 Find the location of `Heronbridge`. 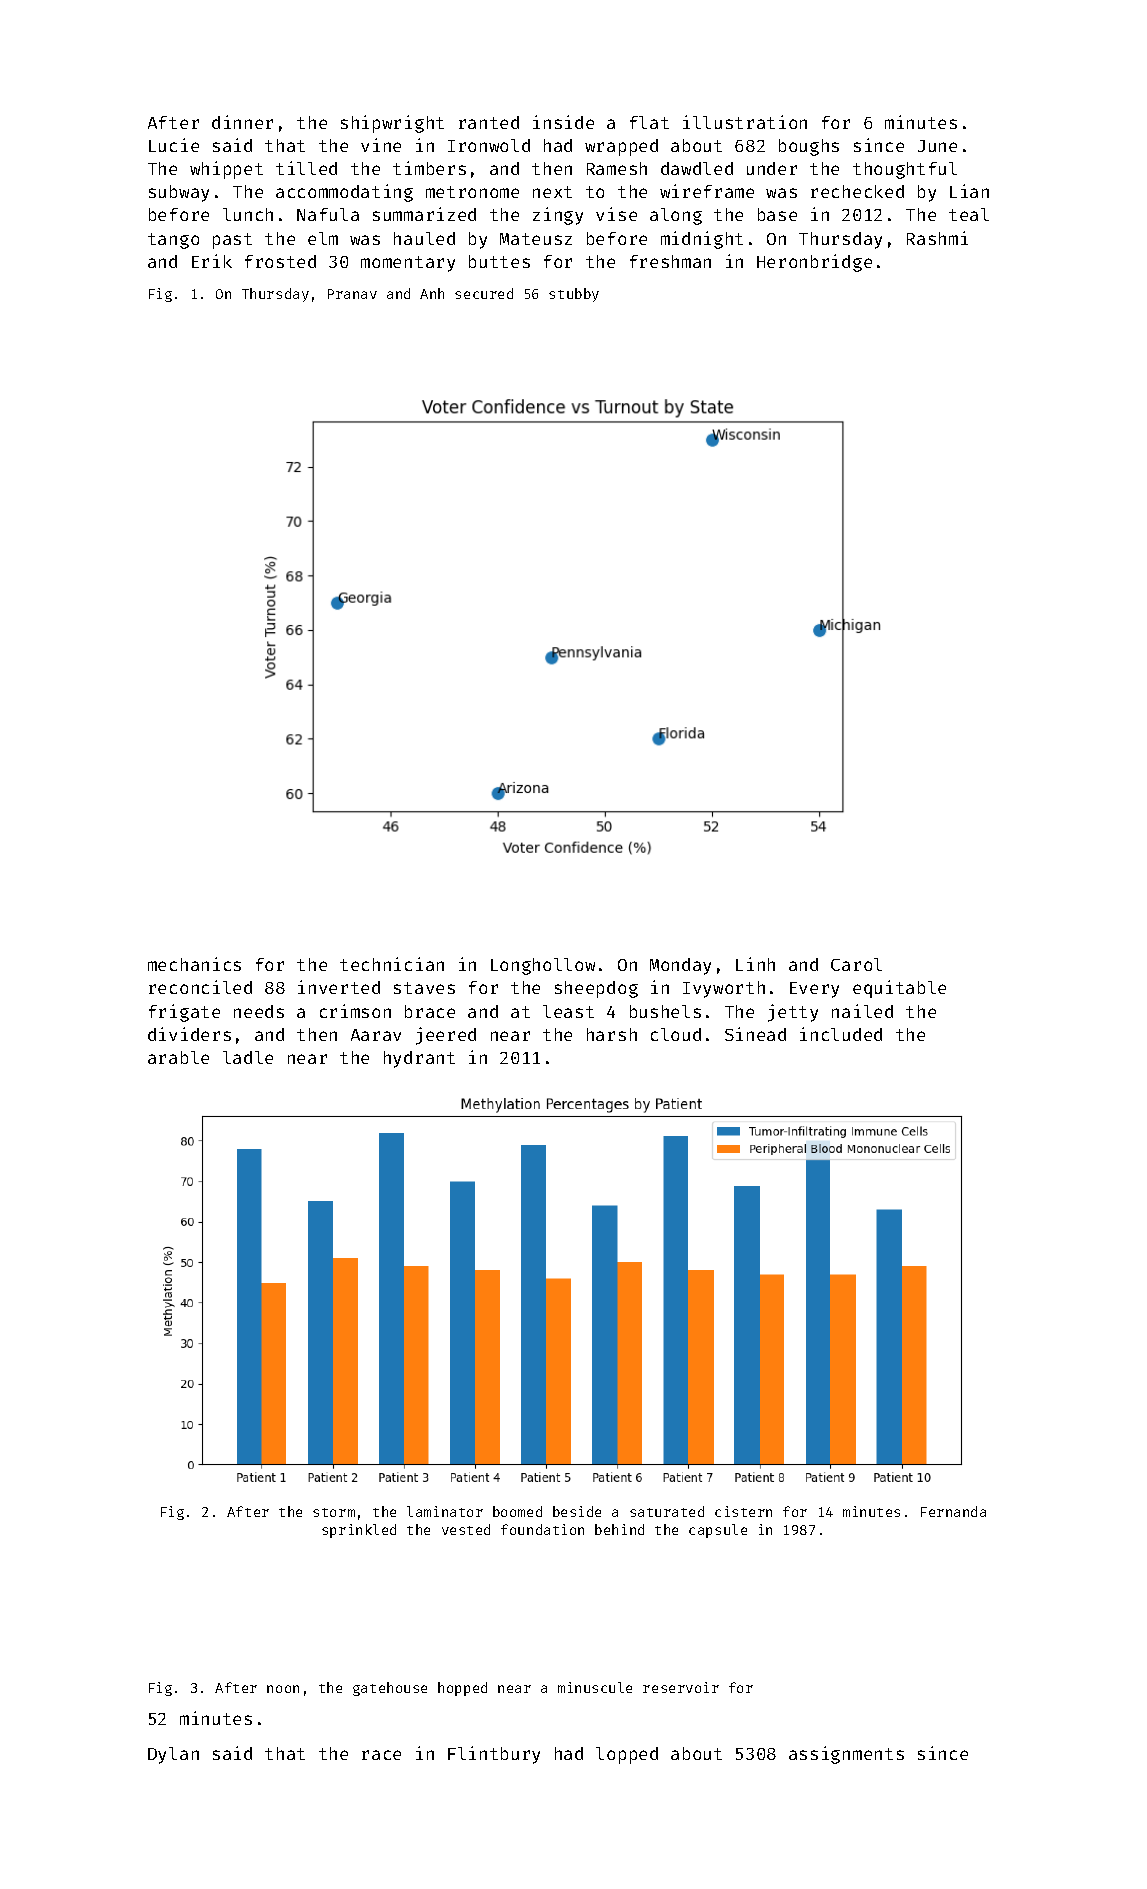

Heronbridge is located at coordinates (814, 263).
